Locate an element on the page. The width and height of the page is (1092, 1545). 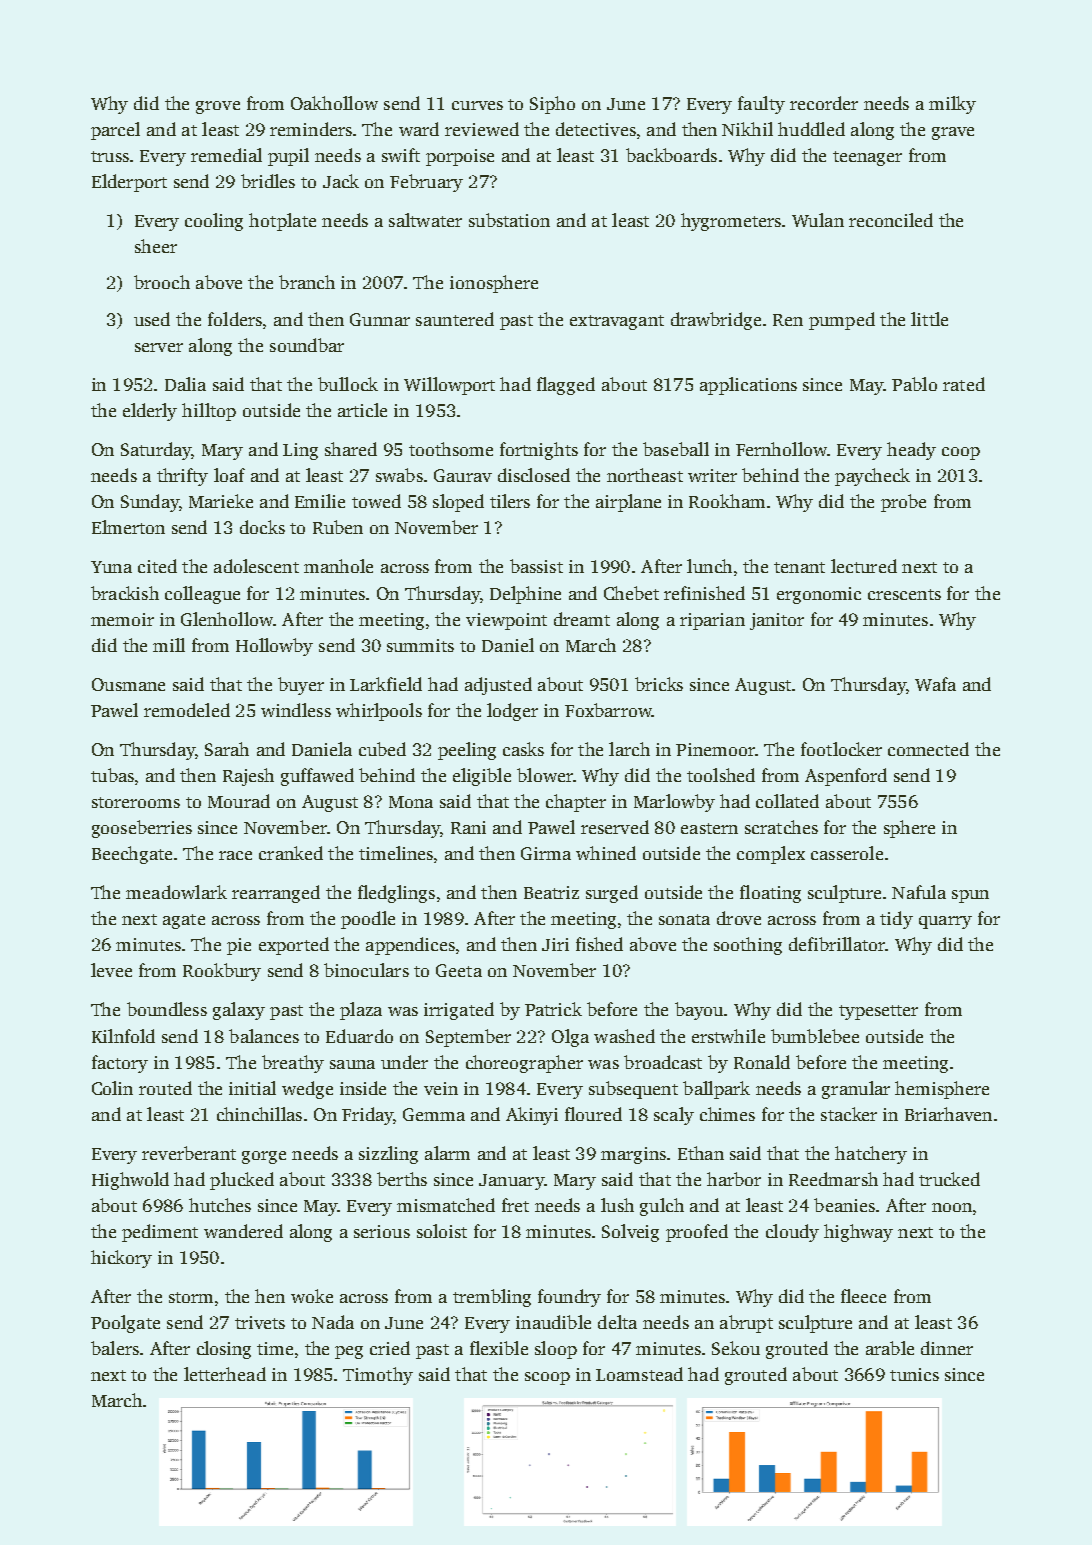
curves is located at coordinates (477, 105).
